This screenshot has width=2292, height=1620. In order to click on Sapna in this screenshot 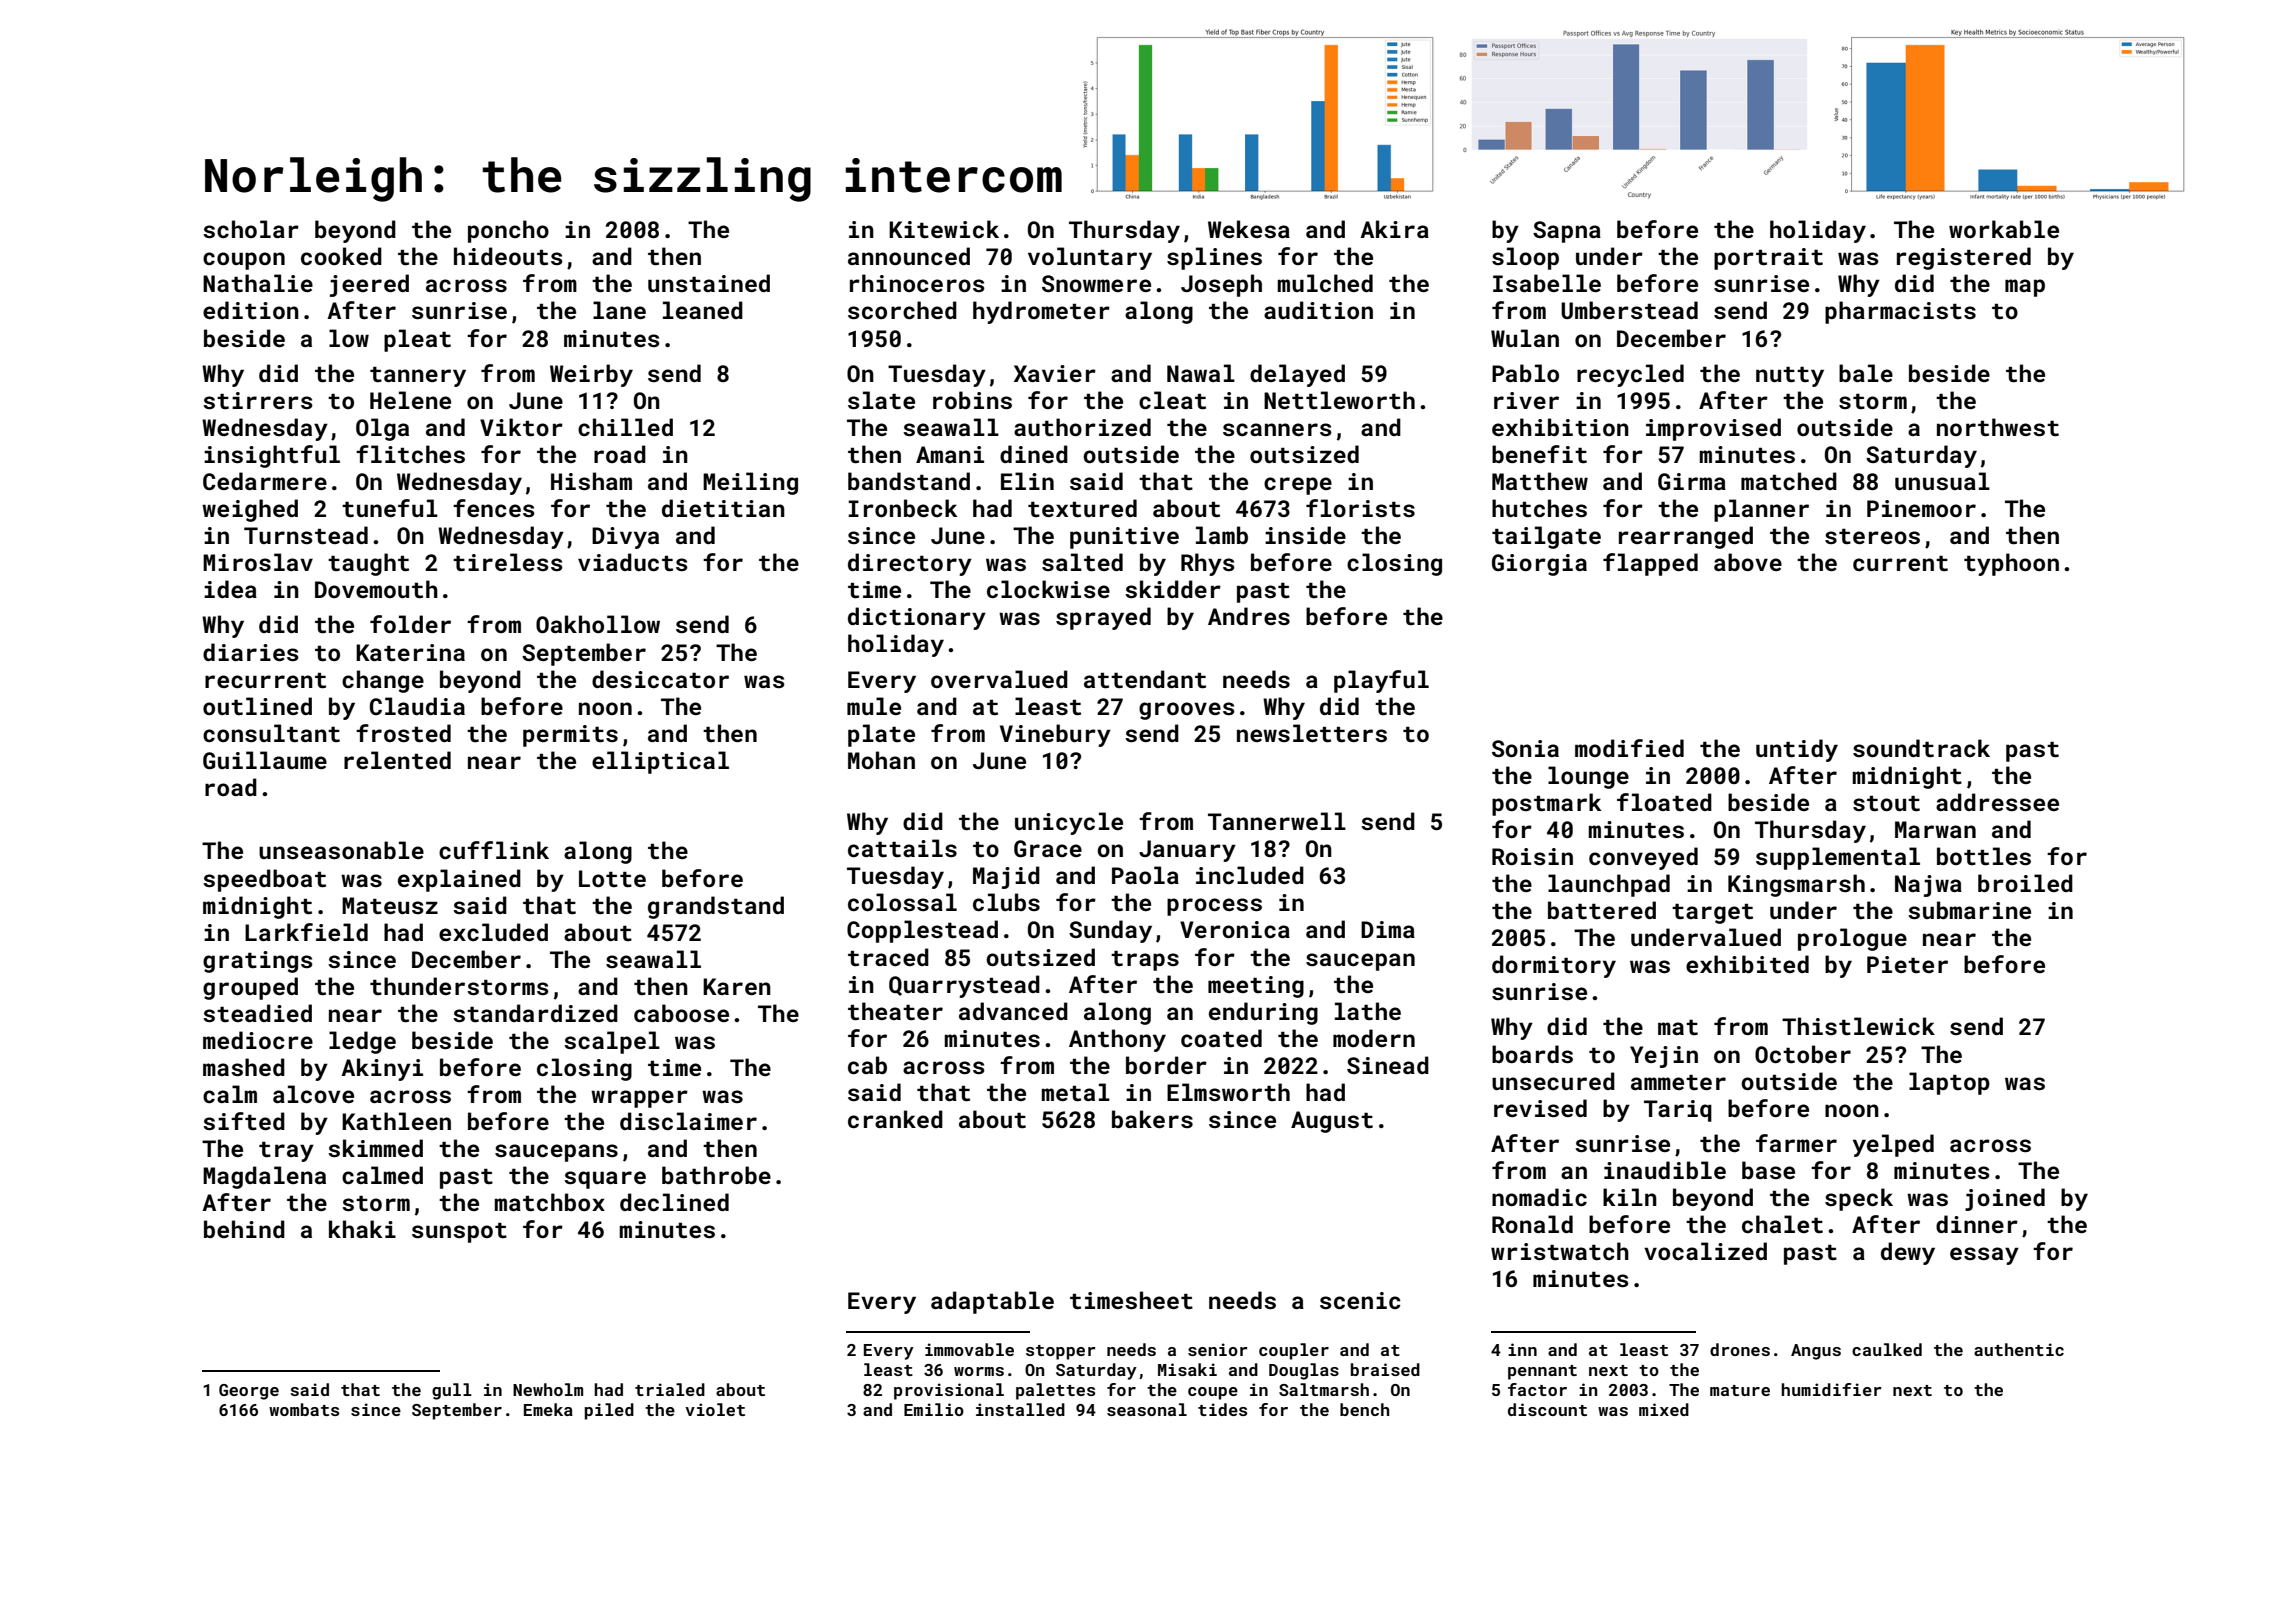, I will do `click(1567, 232)`.
